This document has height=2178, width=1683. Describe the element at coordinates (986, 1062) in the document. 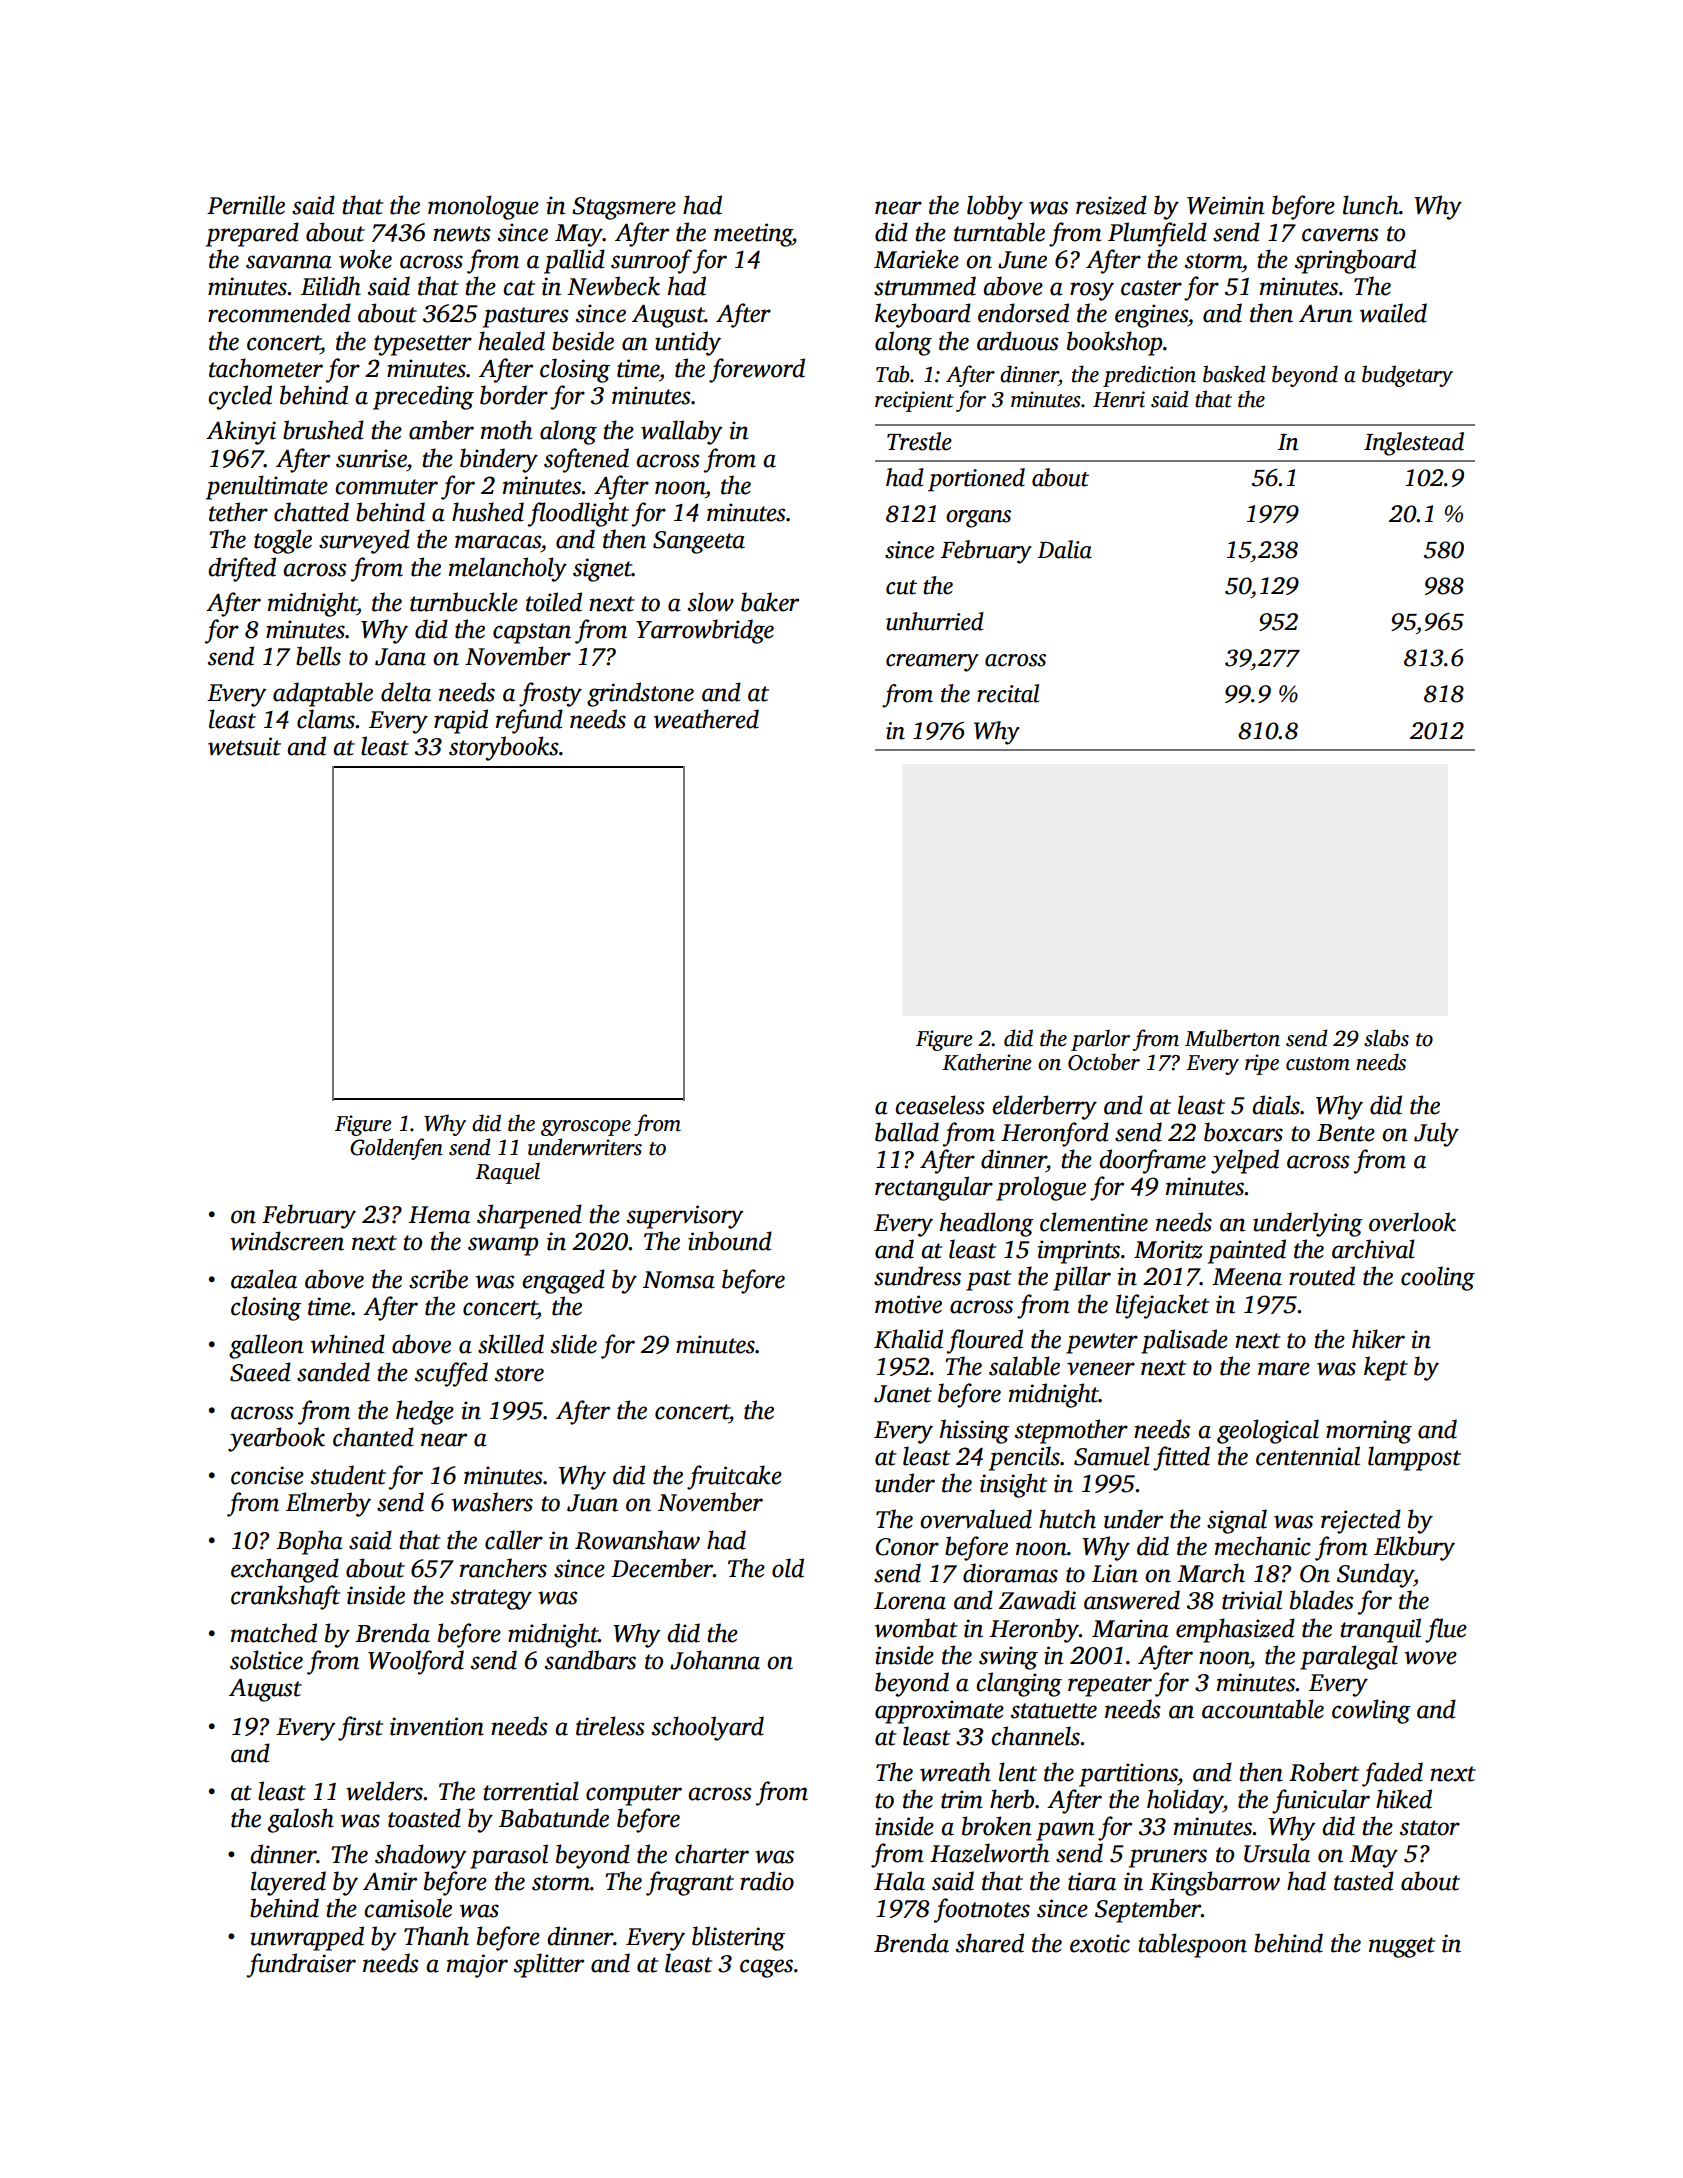

I see `Katherine` at that location.
